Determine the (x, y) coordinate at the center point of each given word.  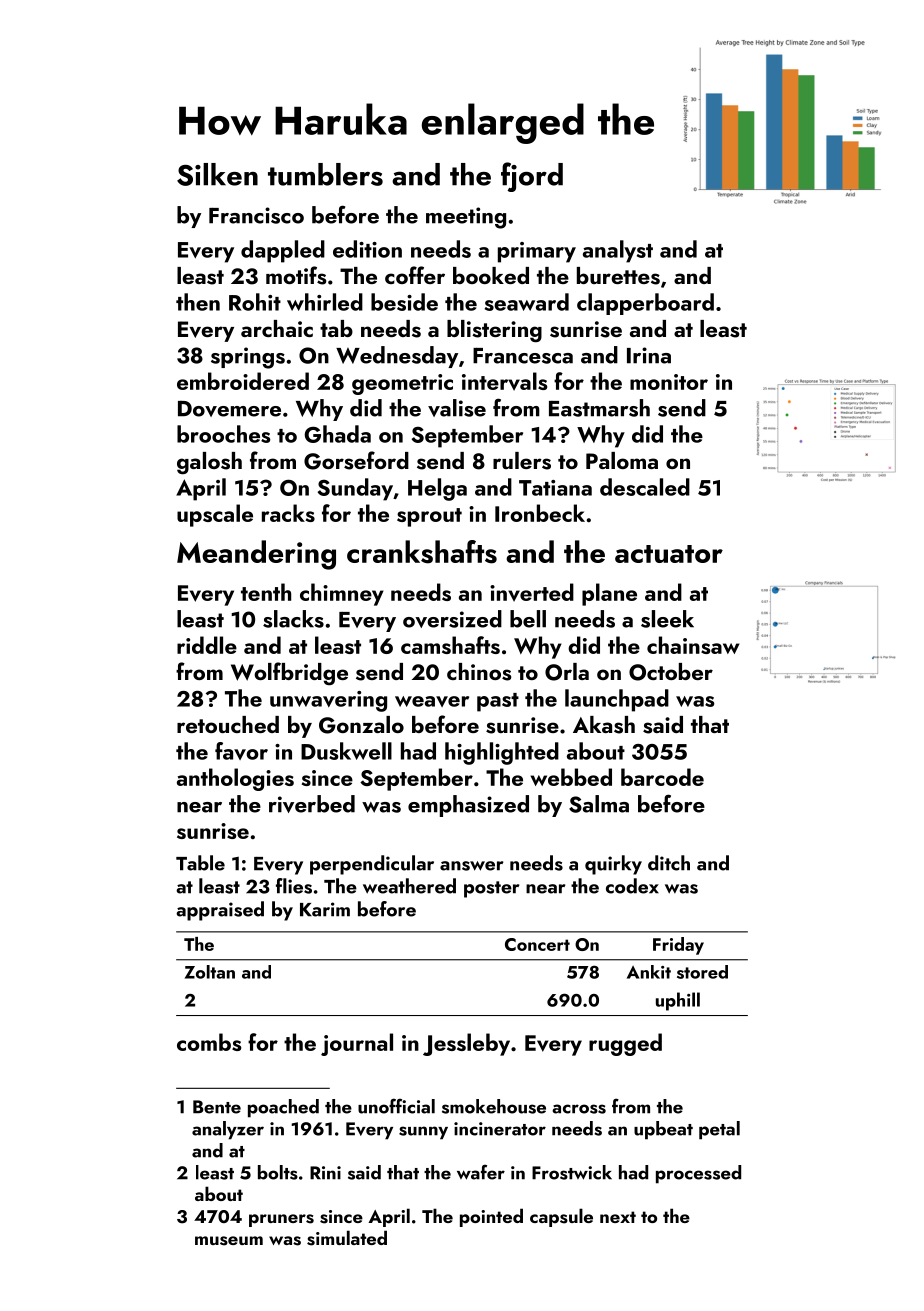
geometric (402, 384)
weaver (432, 701)
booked (491, 275)
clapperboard (645, 304)
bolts (278, 1172)
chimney (342, 594)
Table (200, 863)
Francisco (256, 215)
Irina (649, 355)
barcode (662, 777)
